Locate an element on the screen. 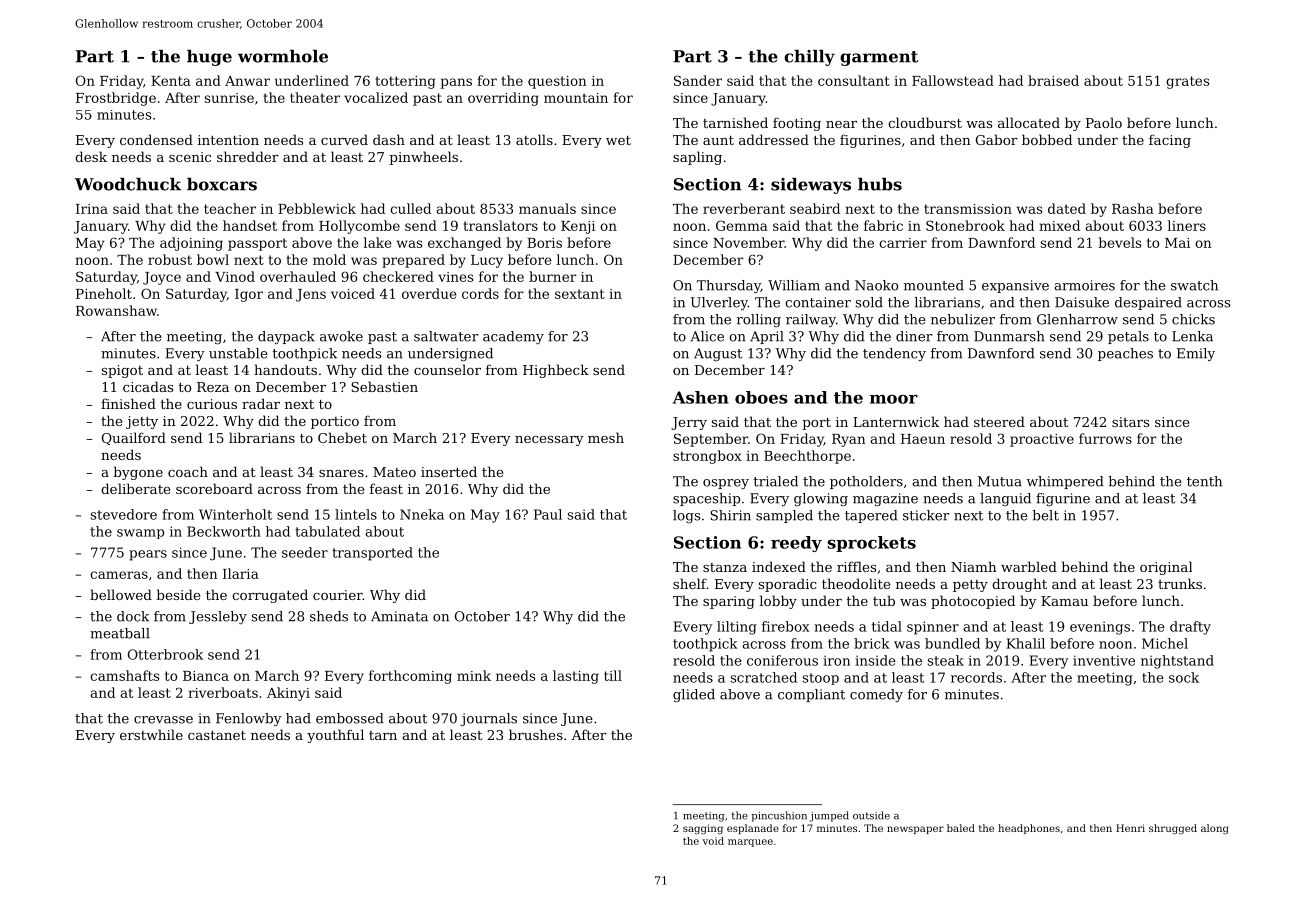  Igor is located at coordinates (249, 295).
